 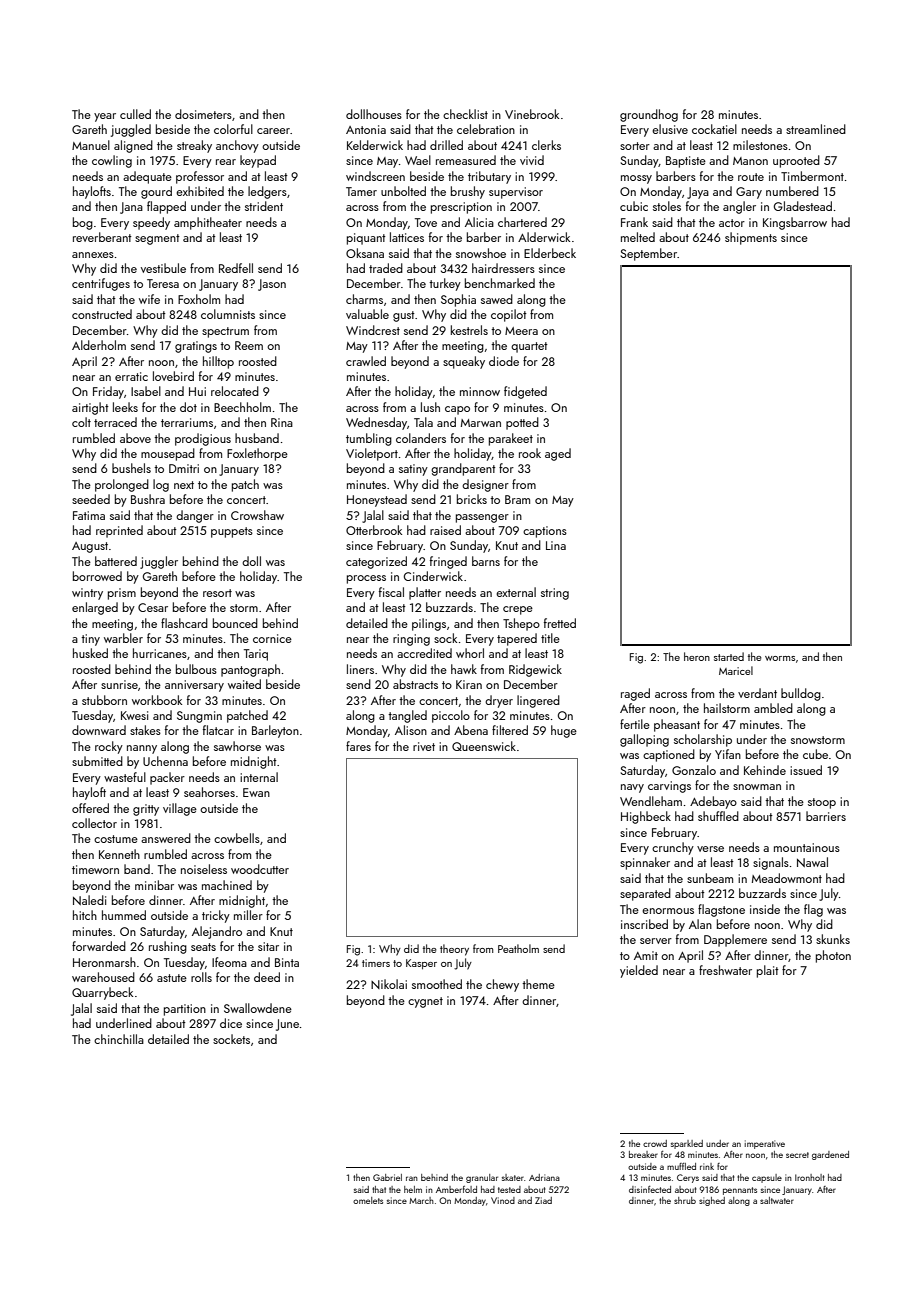 What do you see at coordinates (768, 971) in the screenshot?
I see `plait` at bounding box center [768, 971].
